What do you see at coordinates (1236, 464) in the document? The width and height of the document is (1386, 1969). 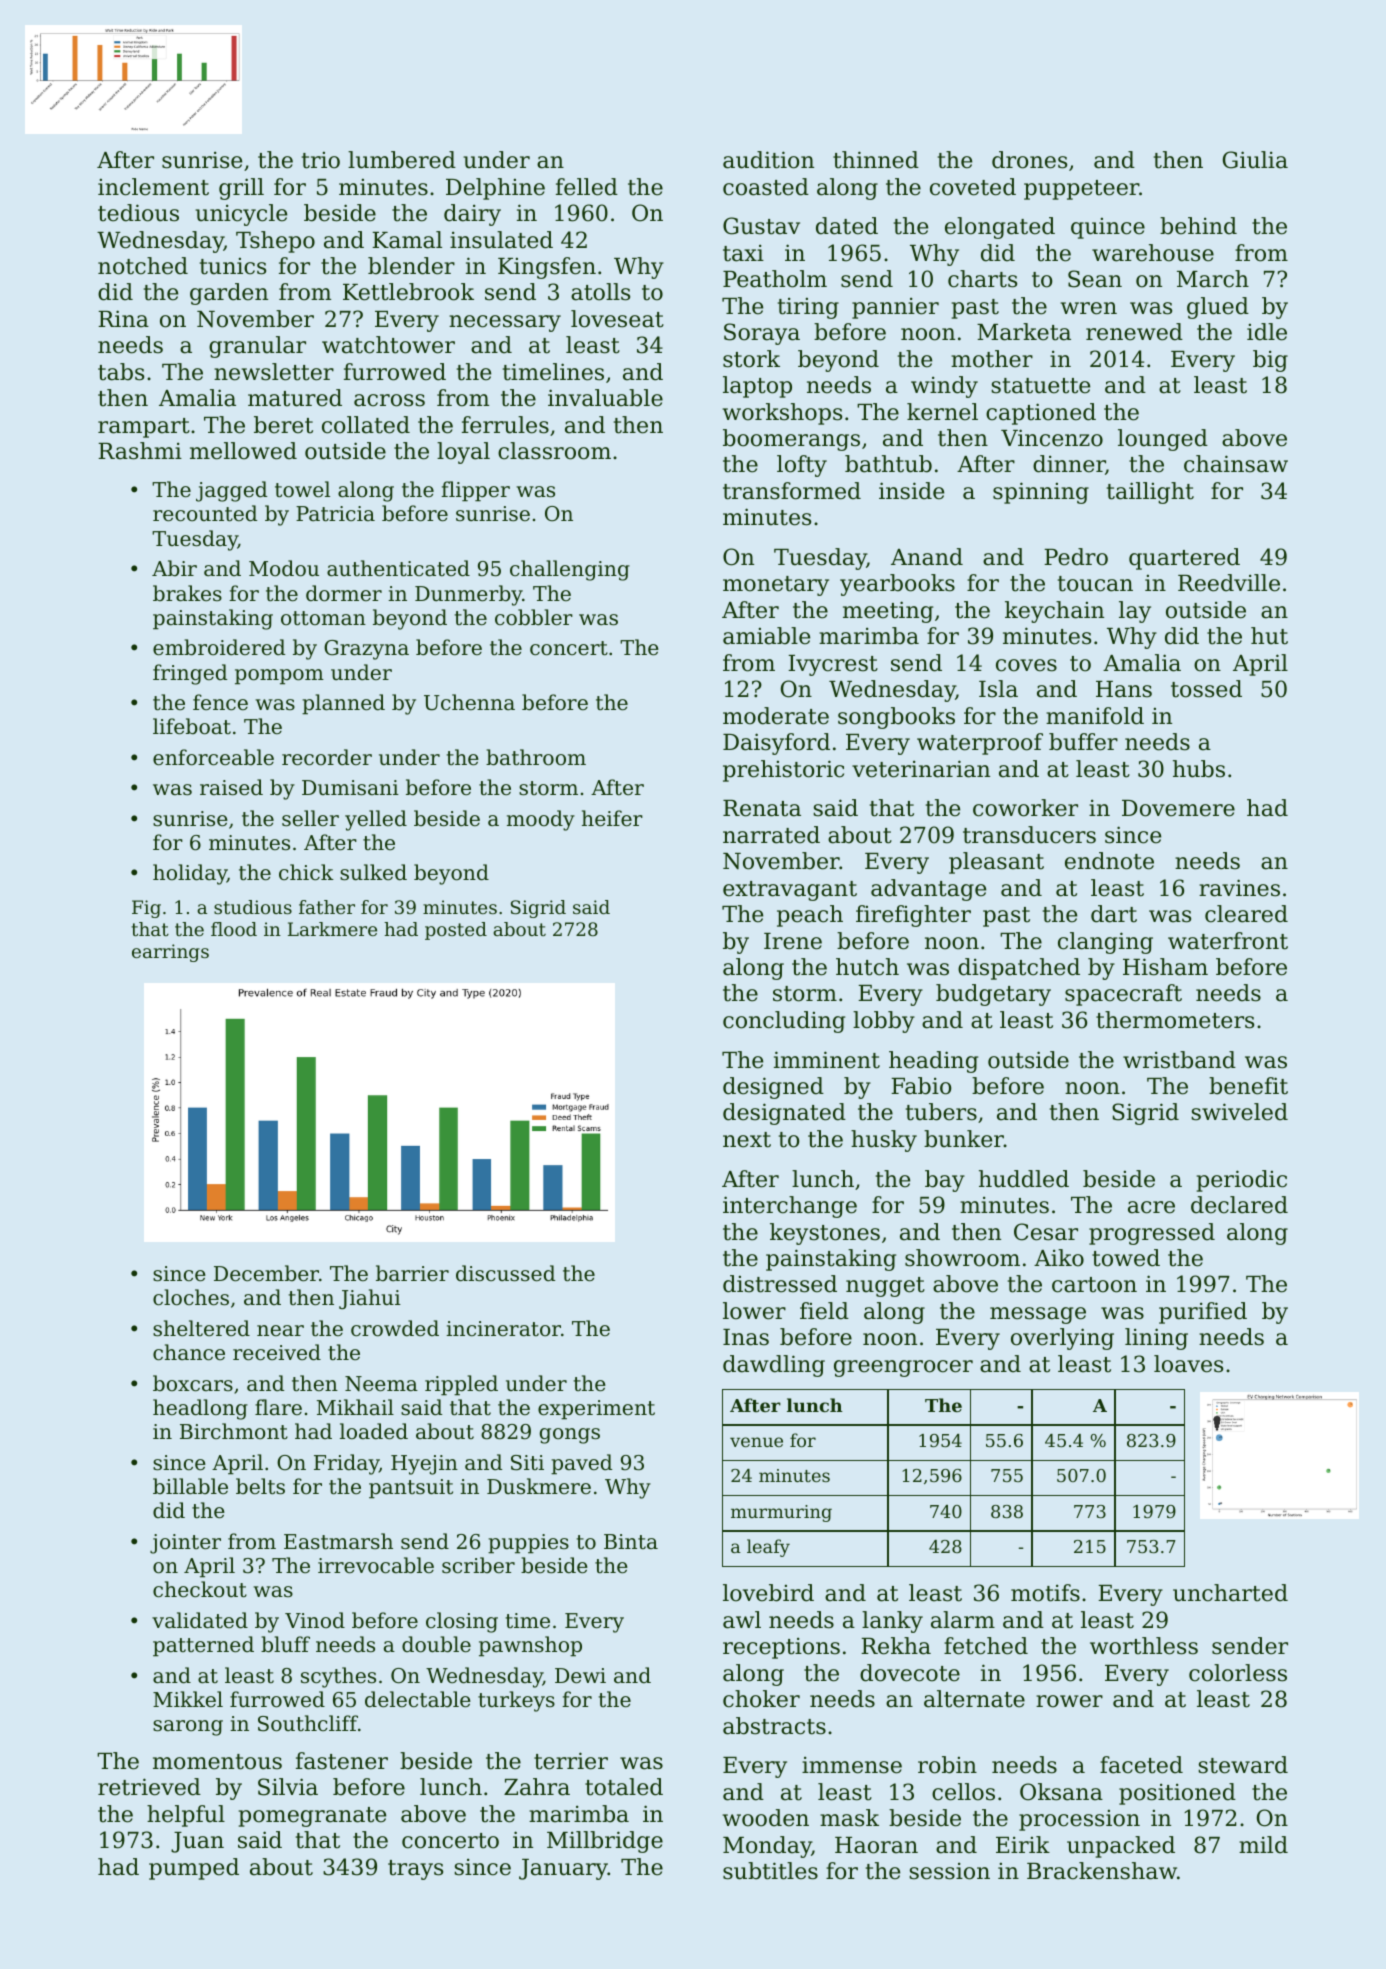 I see `chainsaw` at bounding box center [1236, 464].
